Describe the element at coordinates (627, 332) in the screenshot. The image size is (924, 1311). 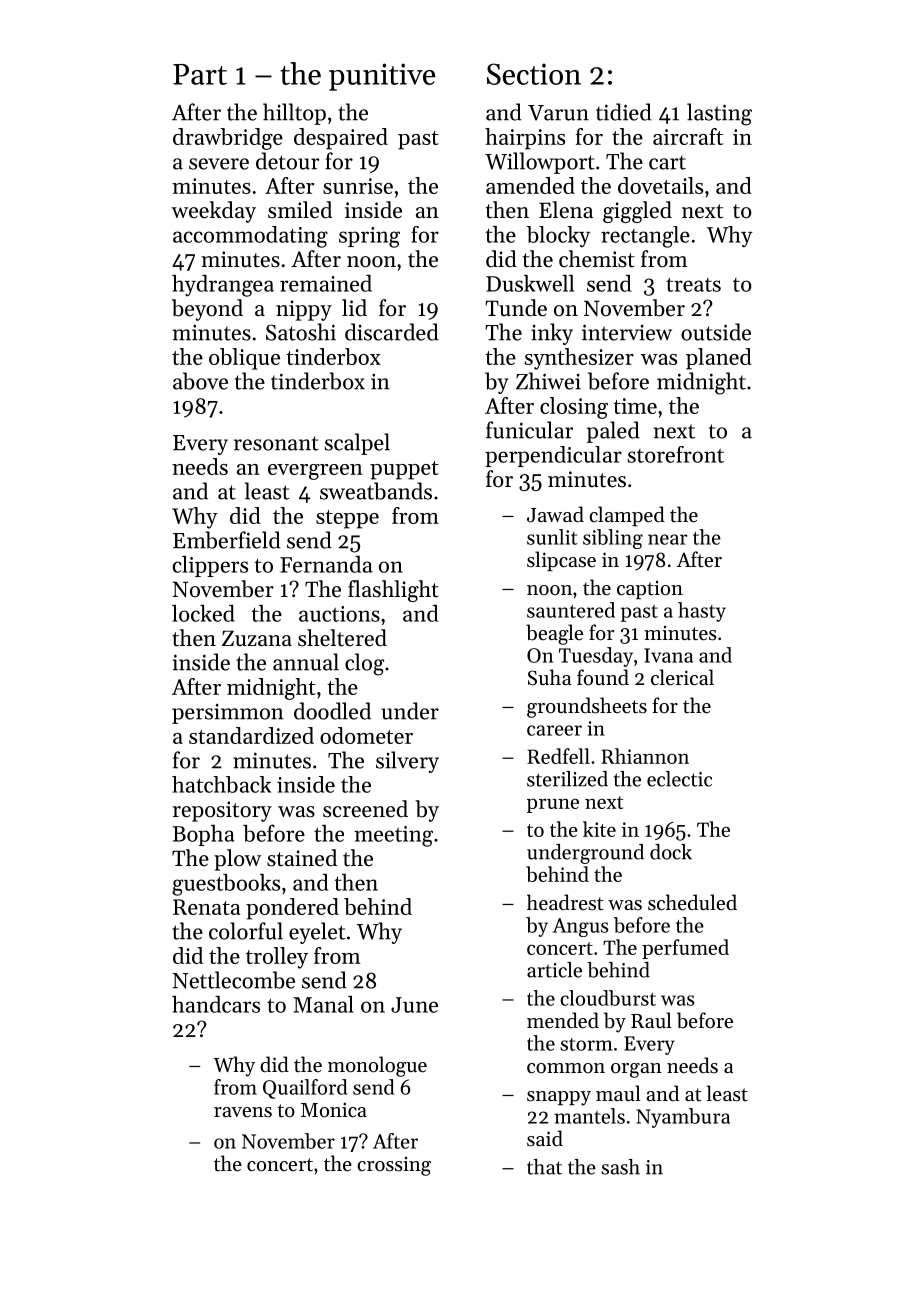
I see `interview` at that location.
